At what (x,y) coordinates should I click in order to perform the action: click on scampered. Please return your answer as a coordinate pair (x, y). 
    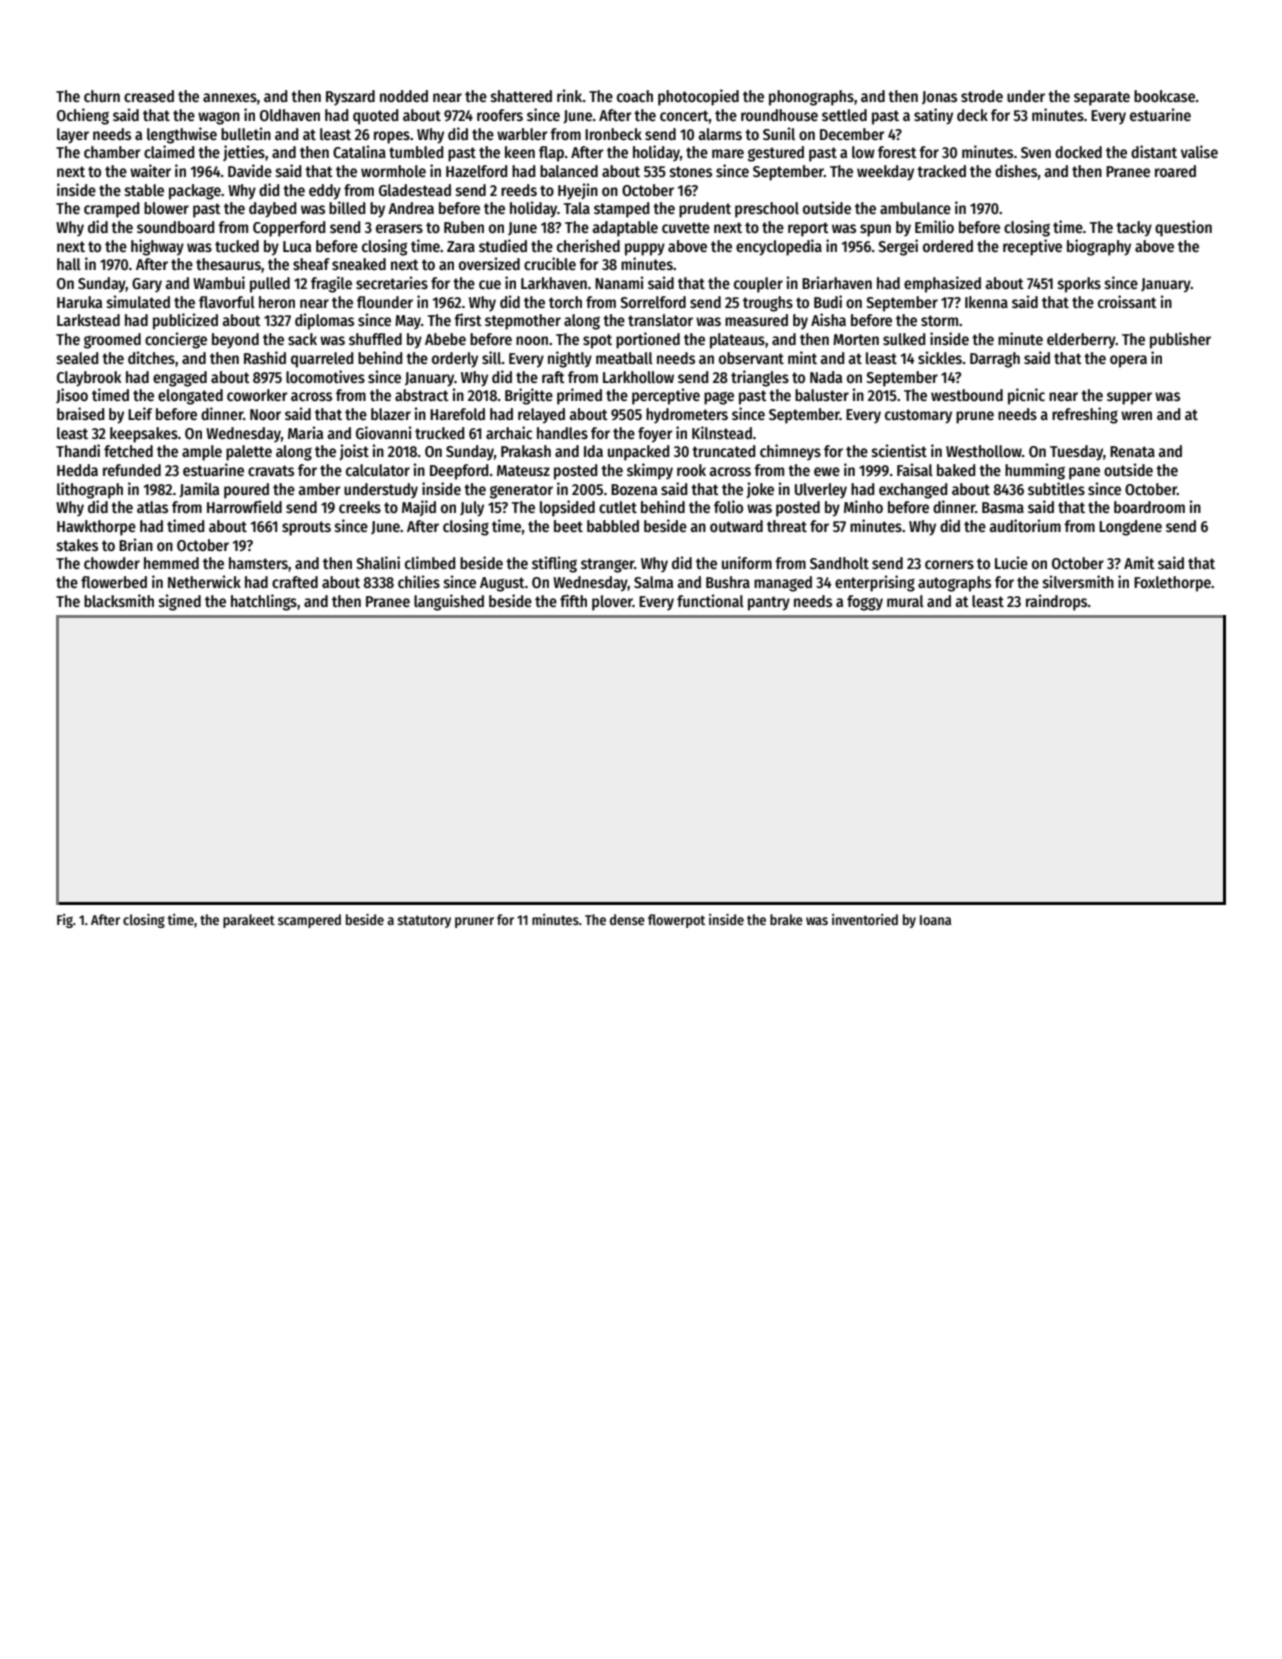
    Looking at the image, I should click on (309, 921).
